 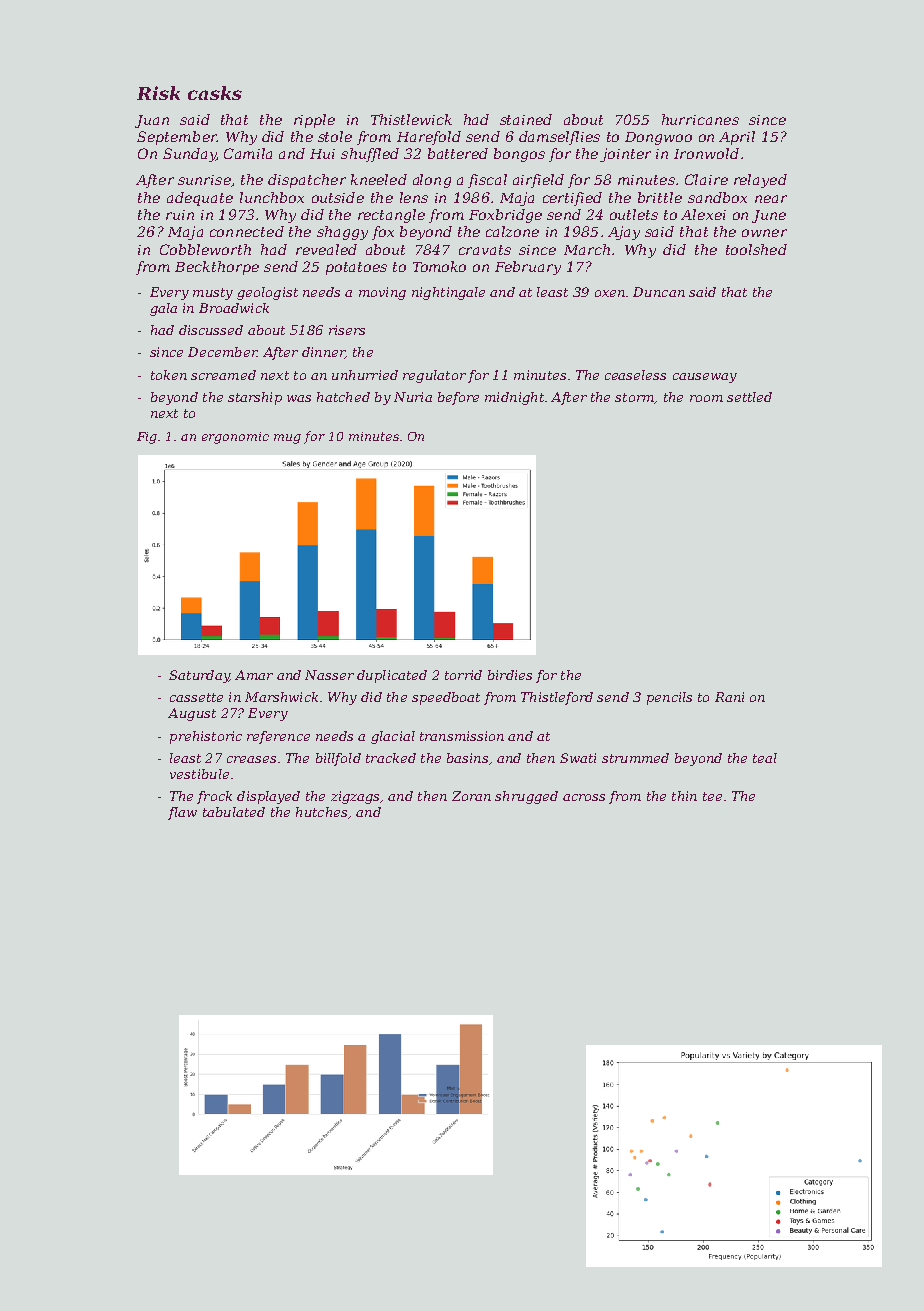 What do you see at coordinates (314, 121) in the page?
I see `ripple` at bounding box center [314, 121].
